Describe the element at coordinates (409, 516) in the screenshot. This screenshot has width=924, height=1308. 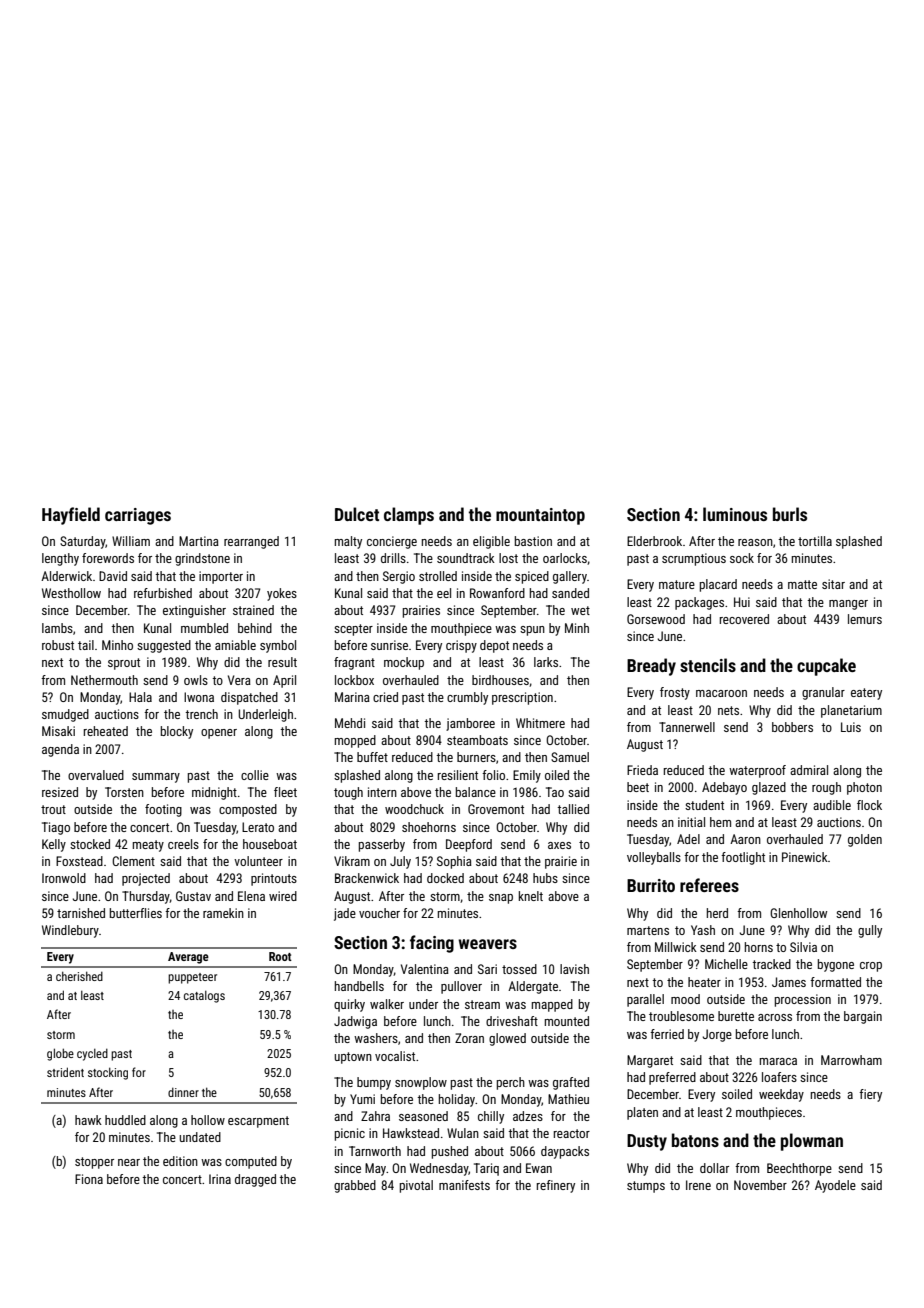
I see `clamps` at that location.
